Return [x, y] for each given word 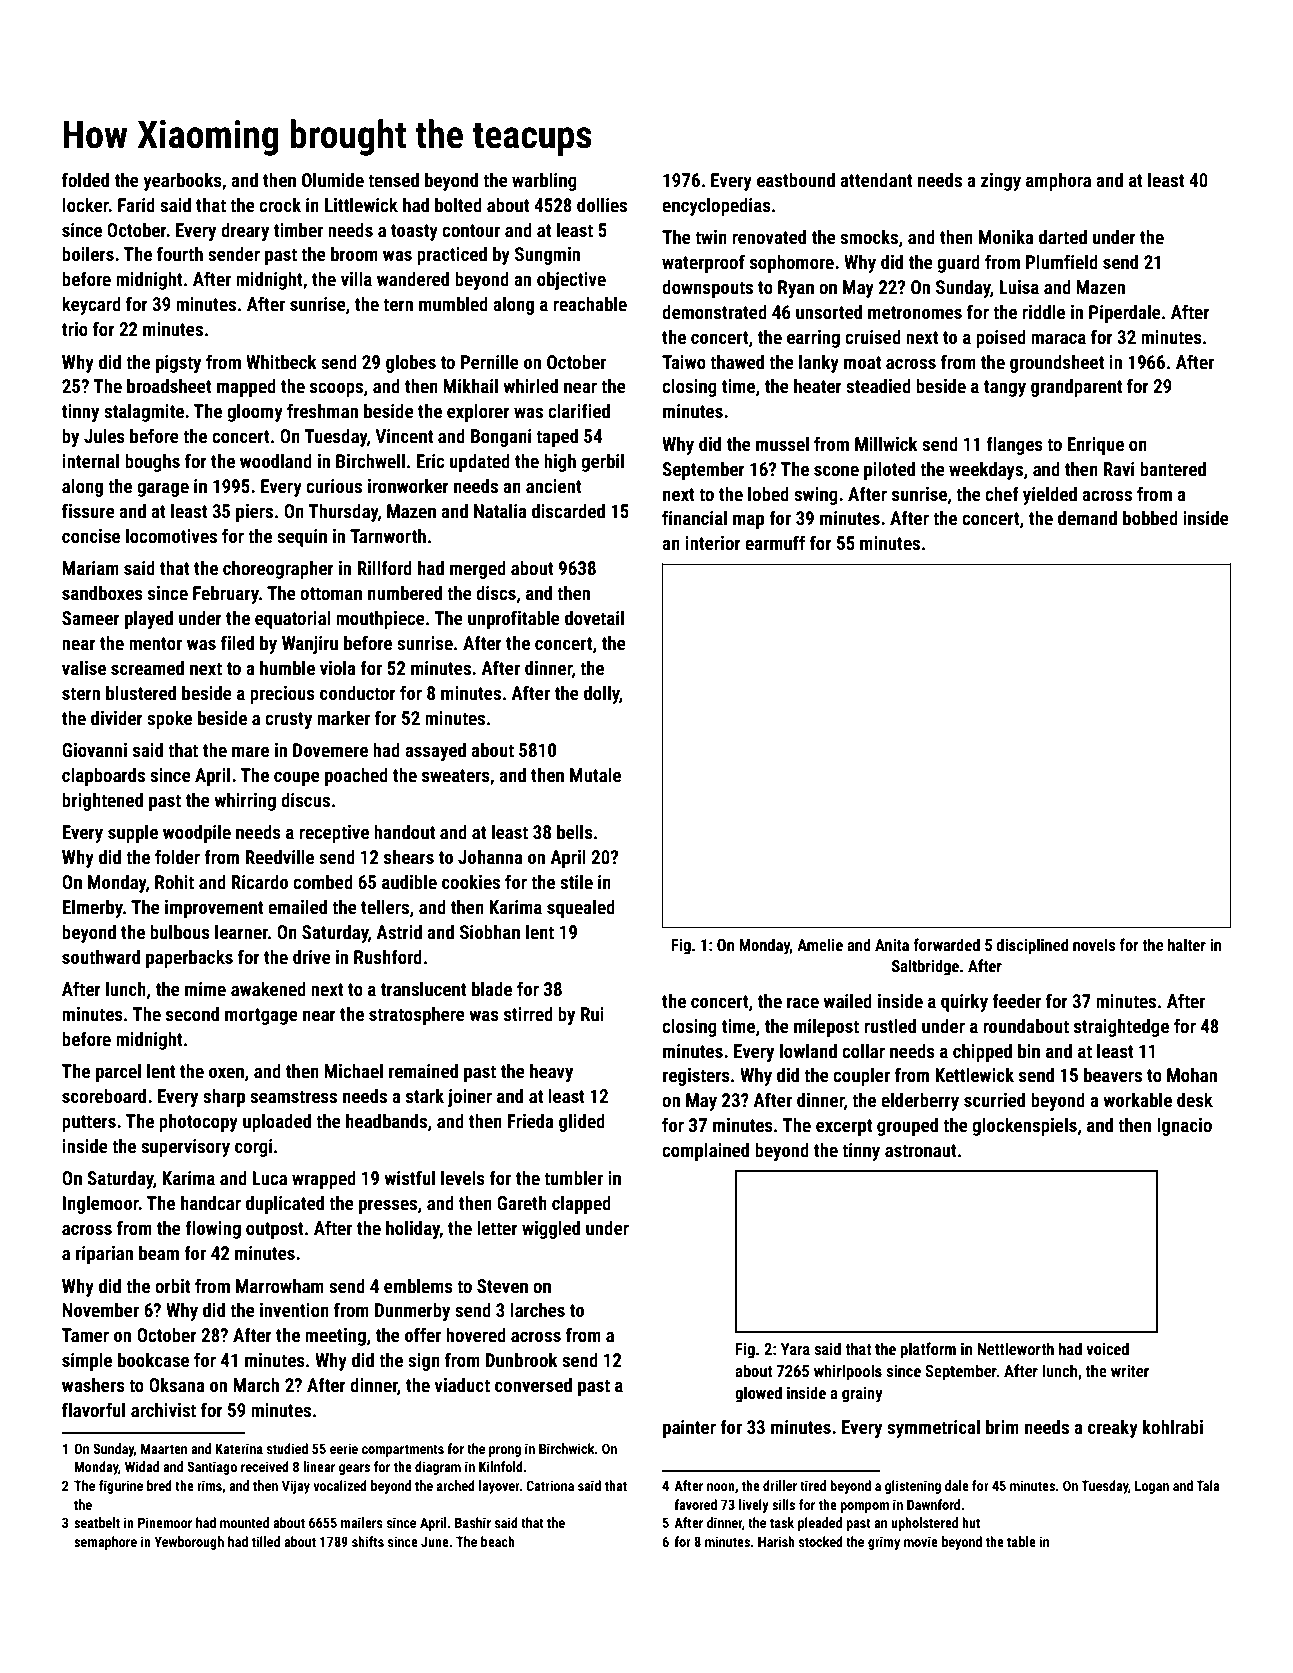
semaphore [105, 1543]
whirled [530, 385]
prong [505, 1451]
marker [343, 717]
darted [1063, 236]
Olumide [333, 179]
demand [1087, 517]
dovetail [594, 617]
